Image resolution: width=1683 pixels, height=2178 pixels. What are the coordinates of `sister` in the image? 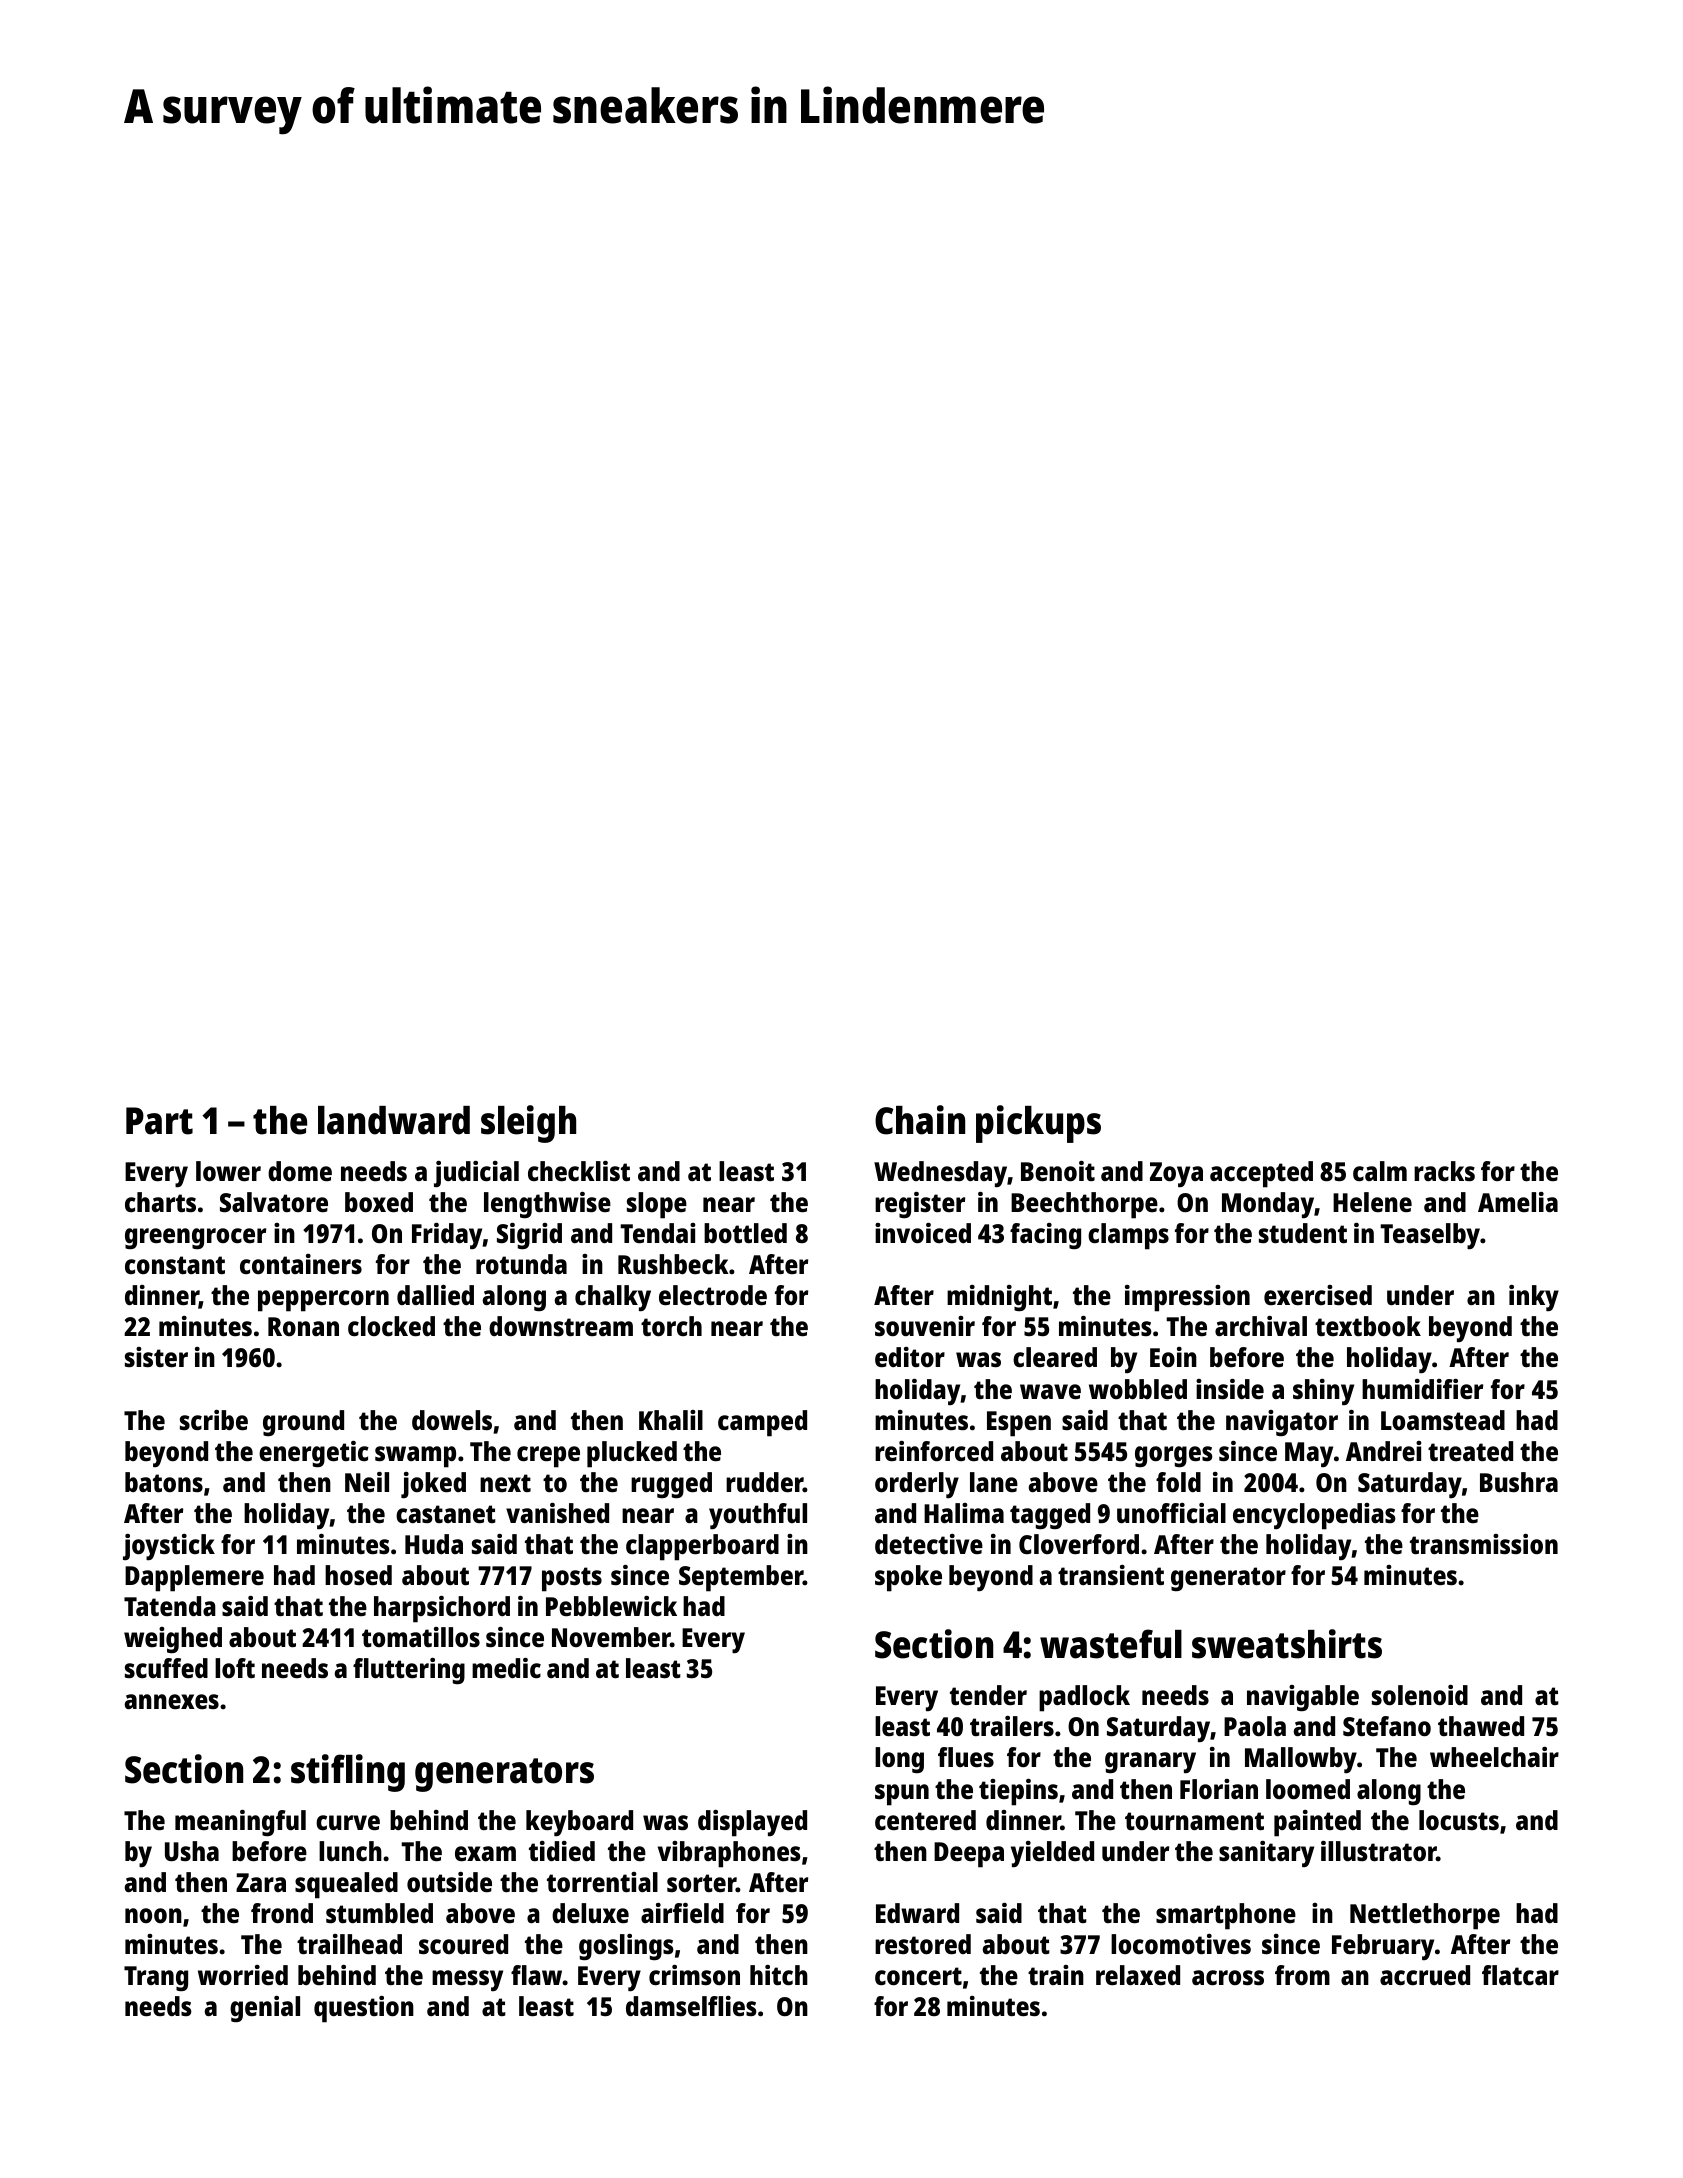 It's located at (156, 1357).
